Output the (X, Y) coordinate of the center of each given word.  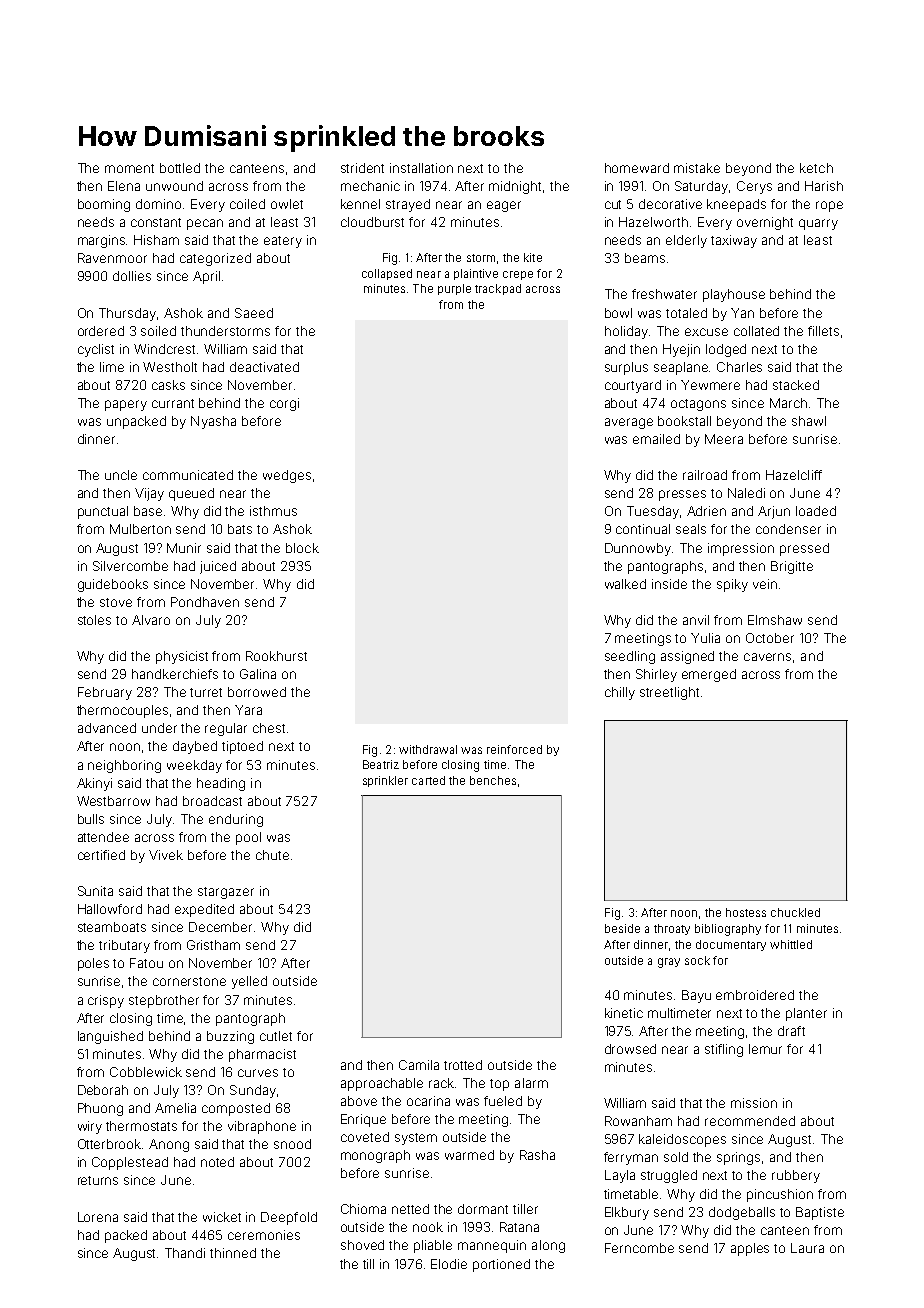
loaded (816, 511)
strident (362, 168)
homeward (637, 168)
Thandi (185, 1253)
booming (104, 205)
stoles (94, 620)
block (302, 548)
